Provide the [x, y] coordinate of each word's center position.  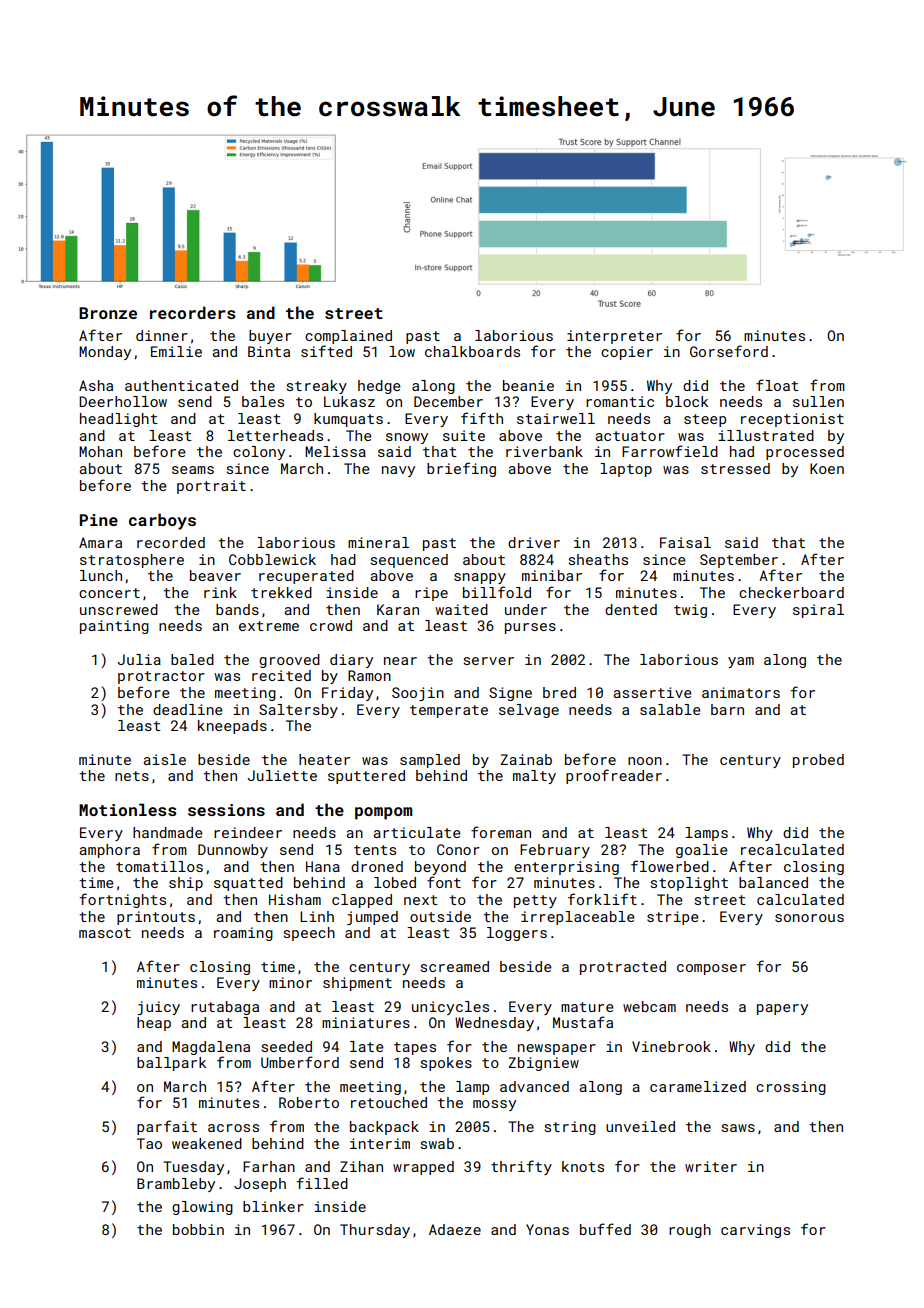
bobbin [198, 1229]
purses [530, 628]
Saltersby [298, 711]
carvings [755, 1231]
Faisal [685, 542]
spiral [818, 611]
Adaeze [455, 1229]
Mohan [100, 451]
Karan [398, 609]
